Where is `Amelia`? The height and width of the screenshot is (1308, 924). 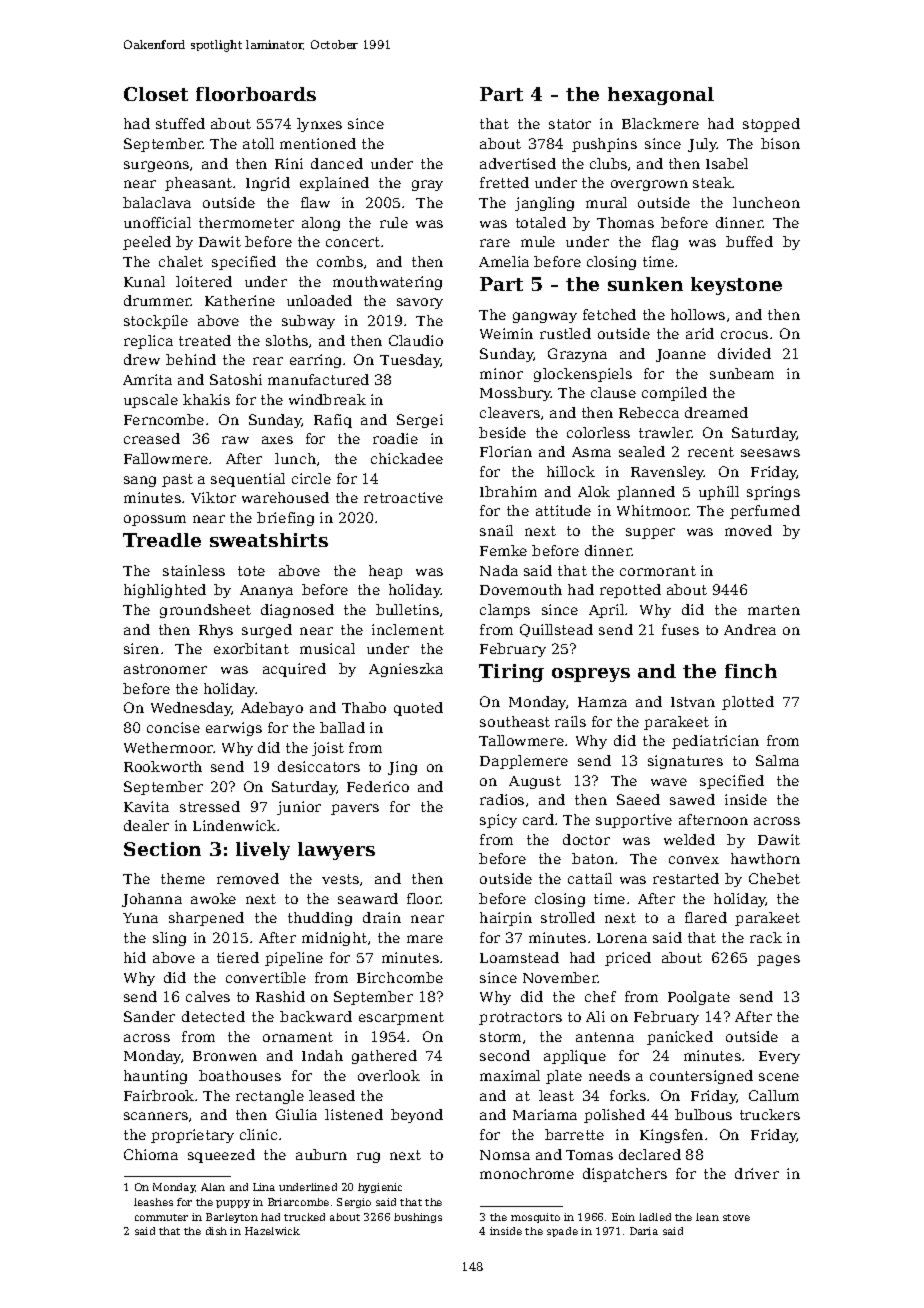 Amelia is located at coordinates (504, 261).
